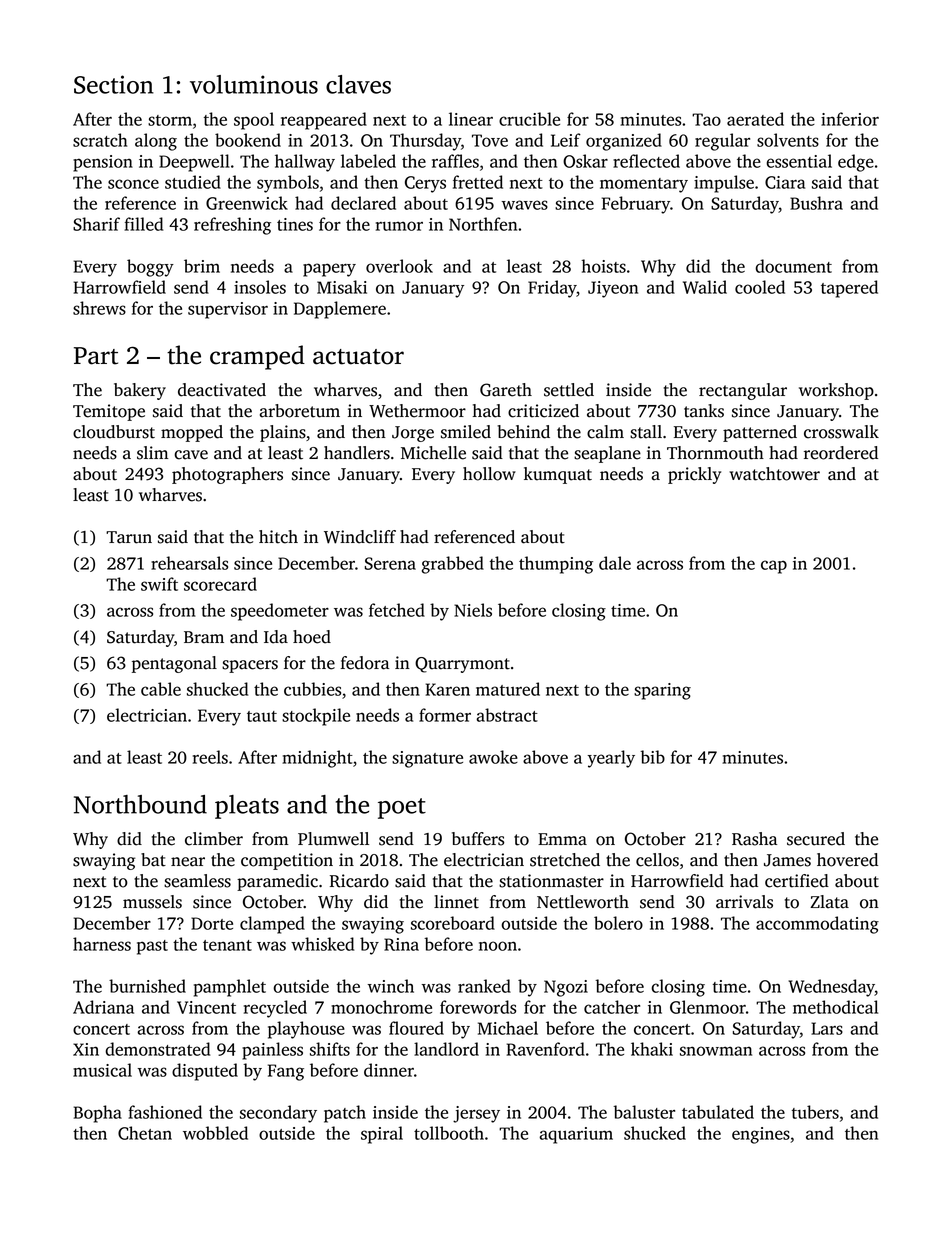  What do you see at coordinates (262, 716) in the document?
I see `taut` at bounding box center [262, 716].
